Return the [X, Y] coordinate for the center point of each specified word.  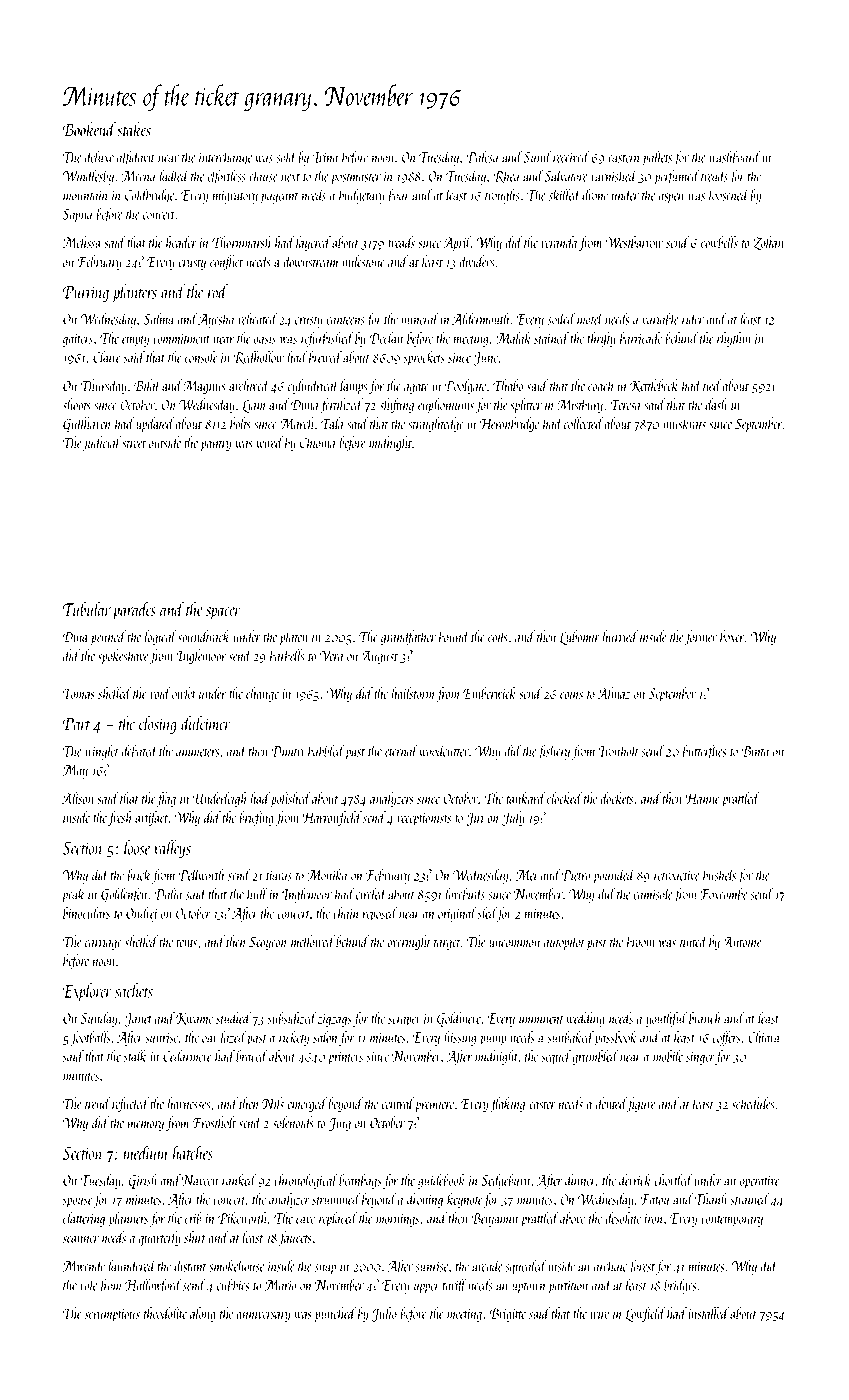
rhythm [733, 339]
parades [134, 611]
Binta [755, 751]
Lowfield [646, 1314]
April [457, 243]
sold [286, 156]
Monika [327, 874]
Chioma [317, 442]
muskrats [684, 423]
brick [138, 874]
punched [335, 1314]
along [203, 1314]
